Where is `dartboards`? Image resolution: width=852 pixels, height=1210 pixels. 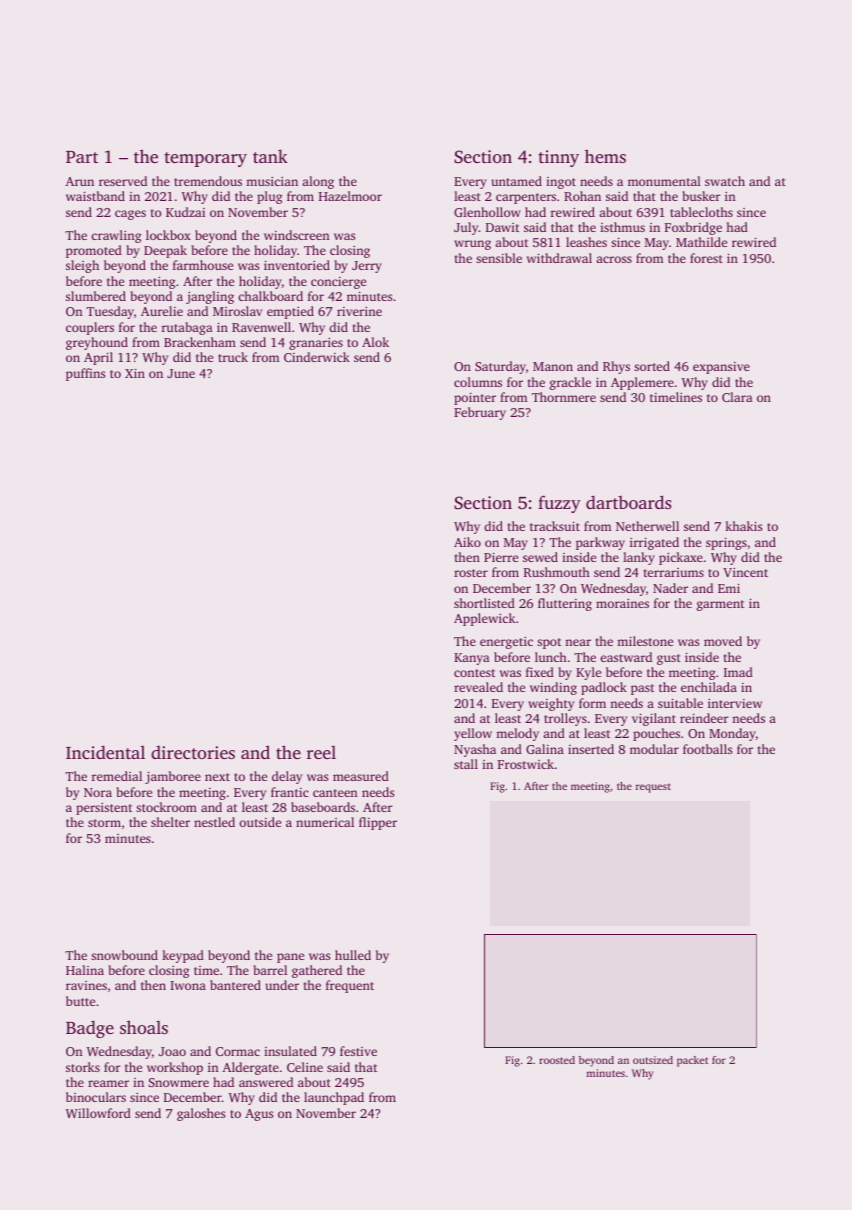
dartboards is located at coordinates (629, 502).
